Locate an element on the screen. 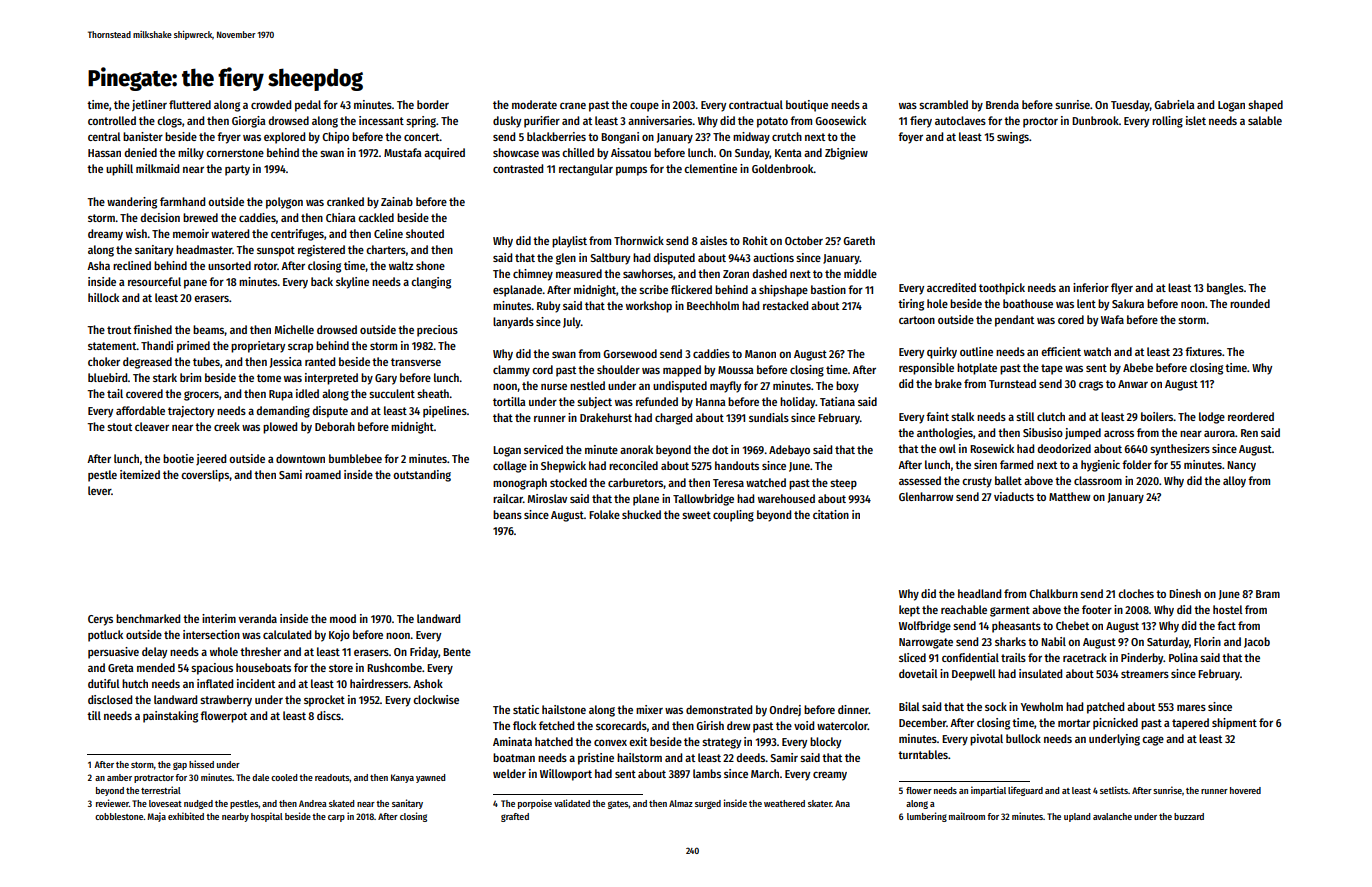  Maja is located at coordinates (156, 817).
